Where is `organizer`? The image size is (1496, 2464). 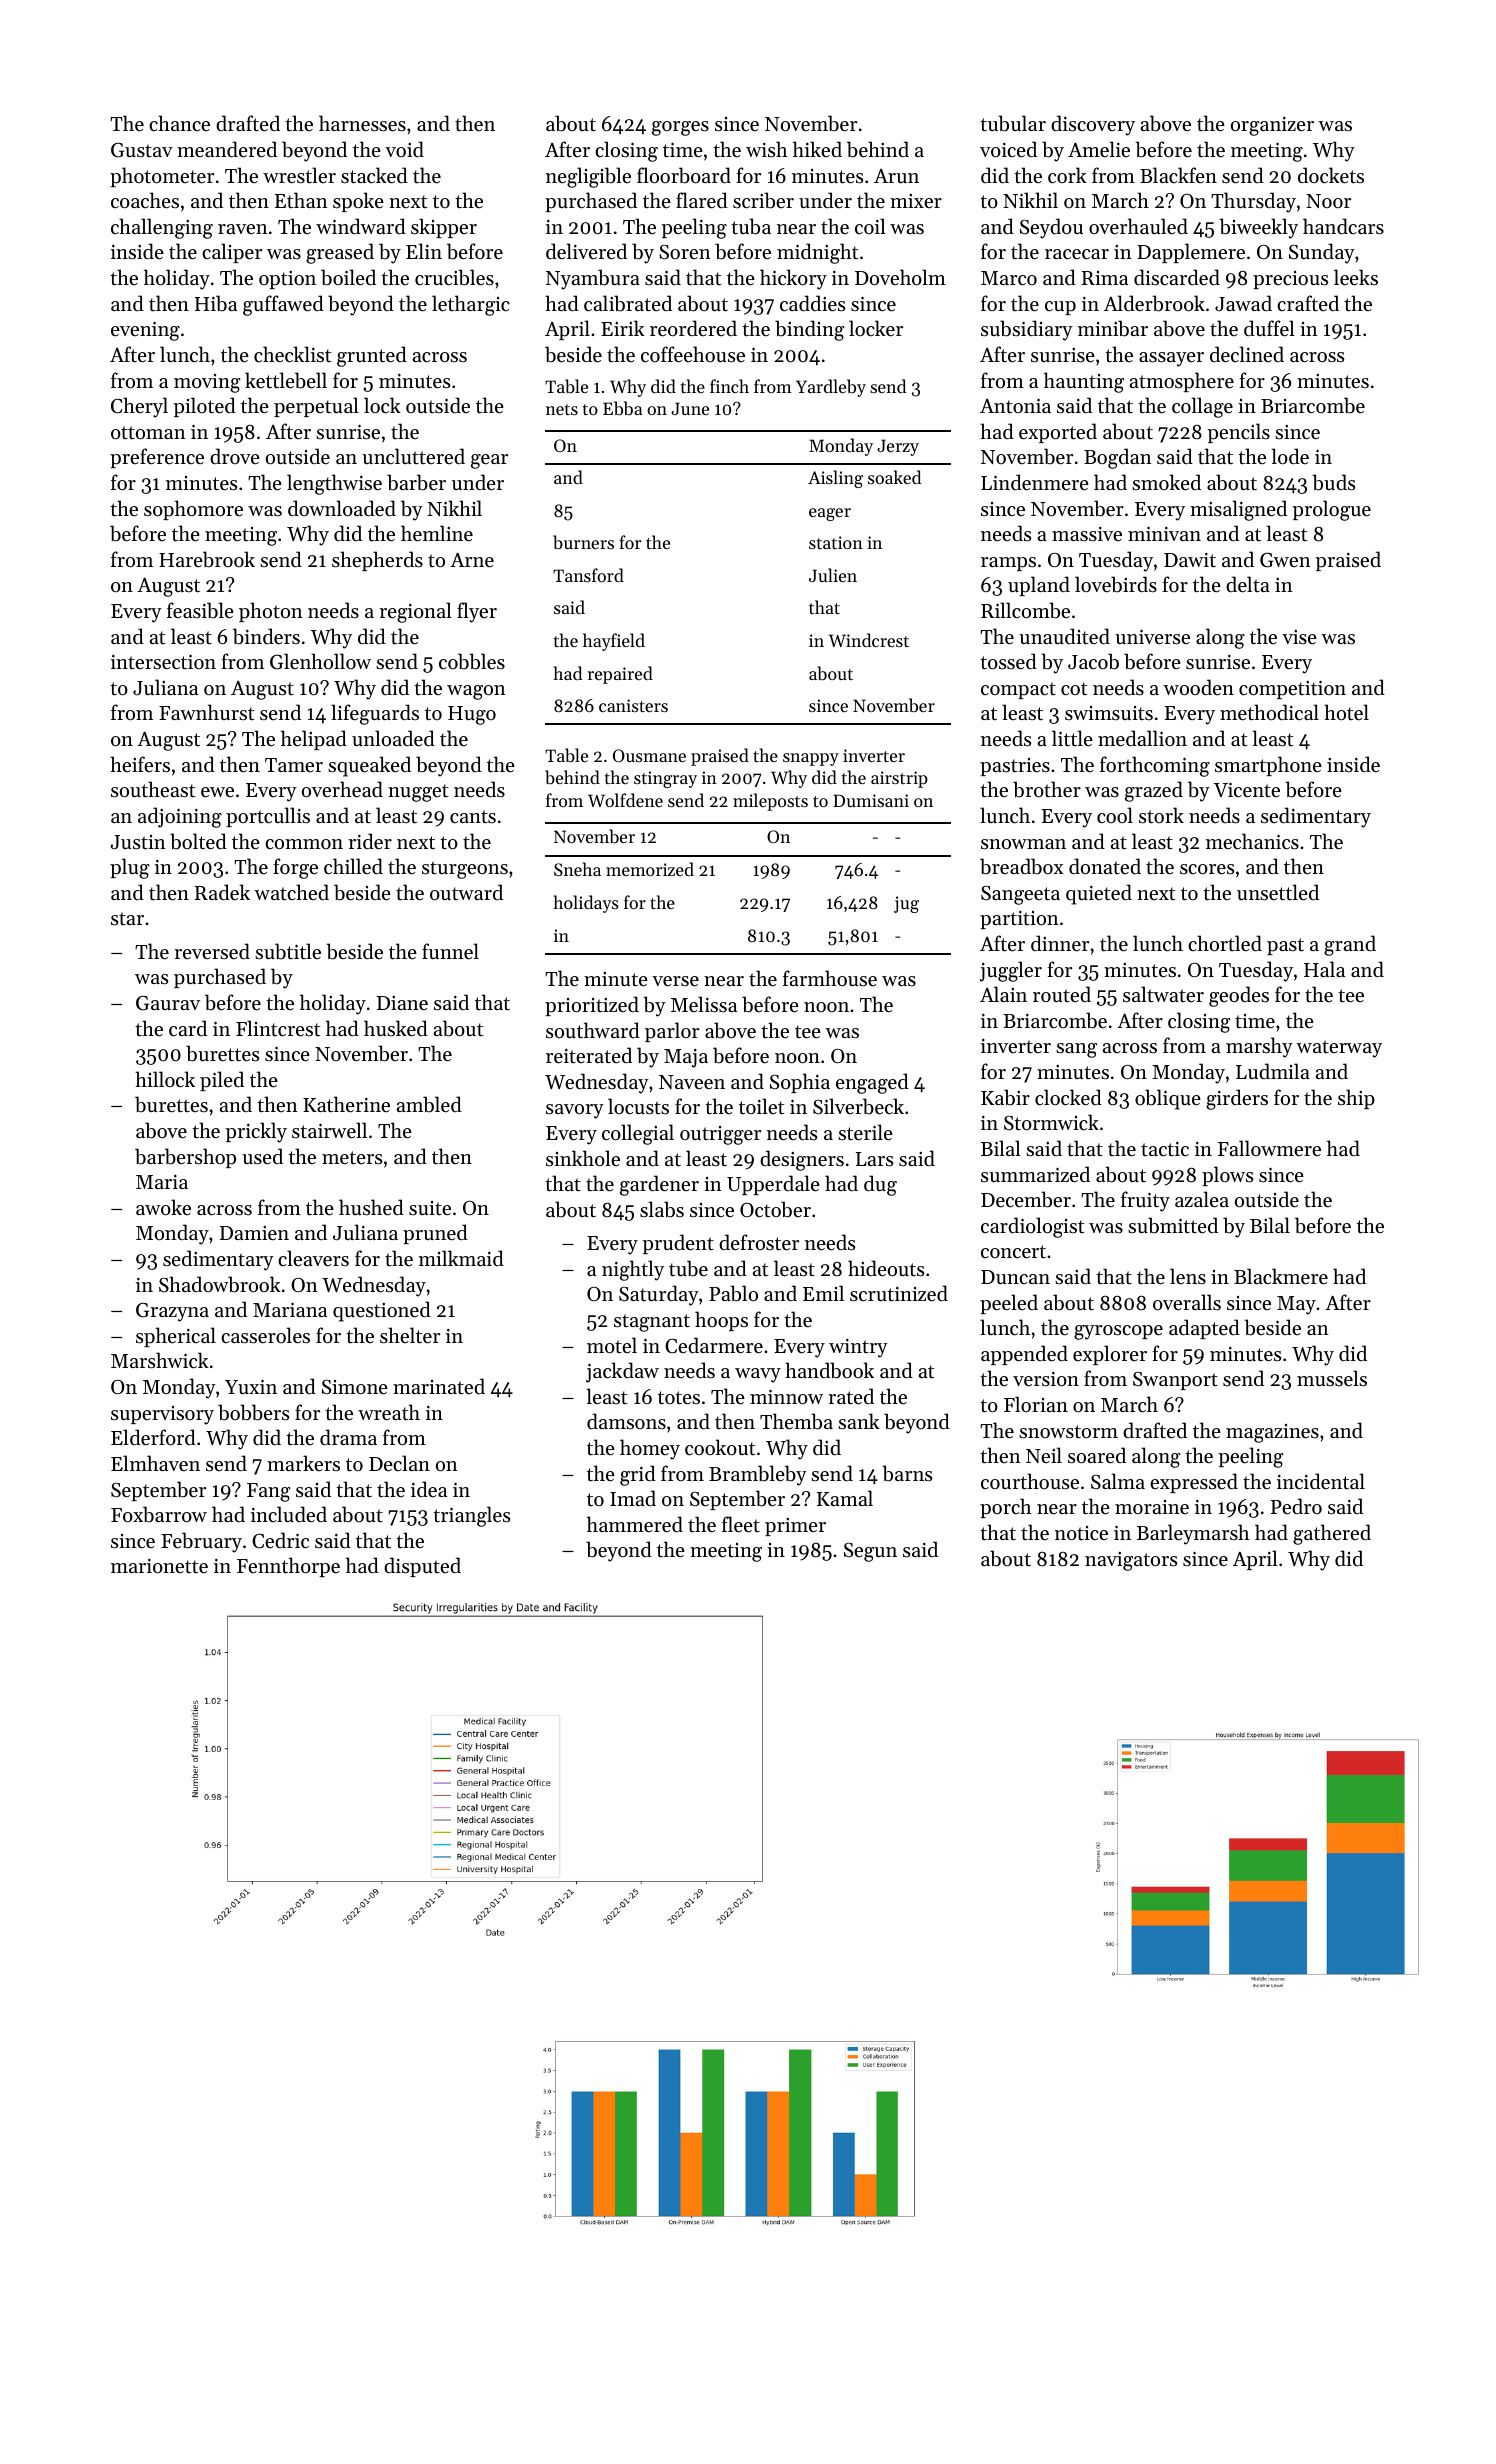
organizer is located at coordinates (1272, 126).
